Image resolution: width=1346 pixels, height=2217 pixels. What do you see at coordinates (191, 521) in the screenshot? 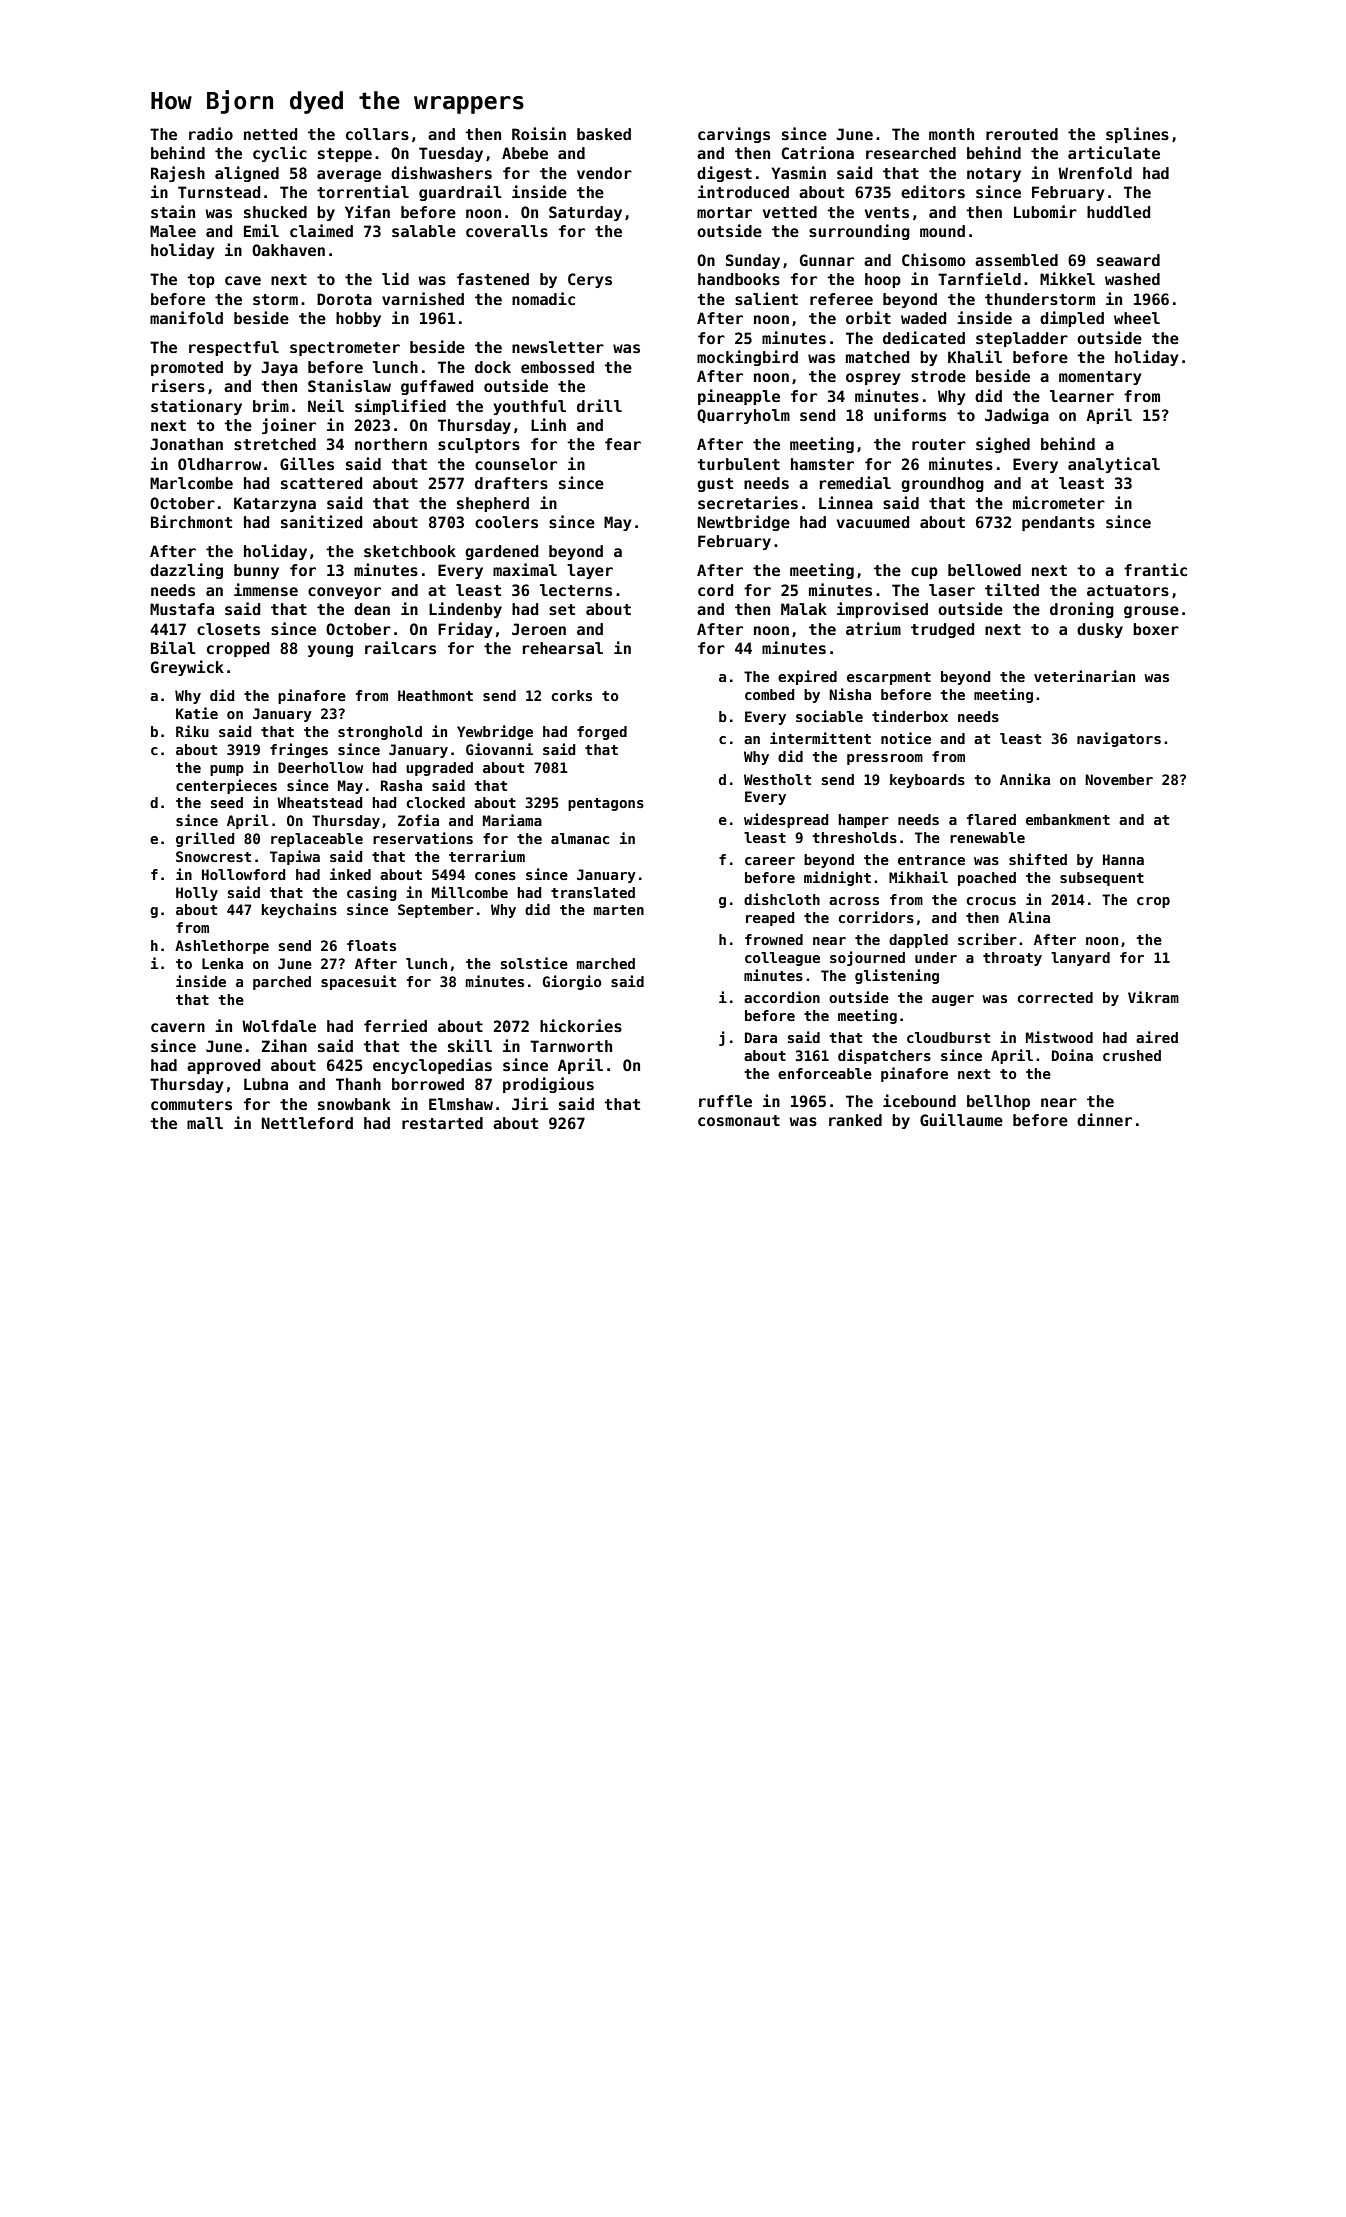
I see `Birchmont` at bounding box center [191, 521].
